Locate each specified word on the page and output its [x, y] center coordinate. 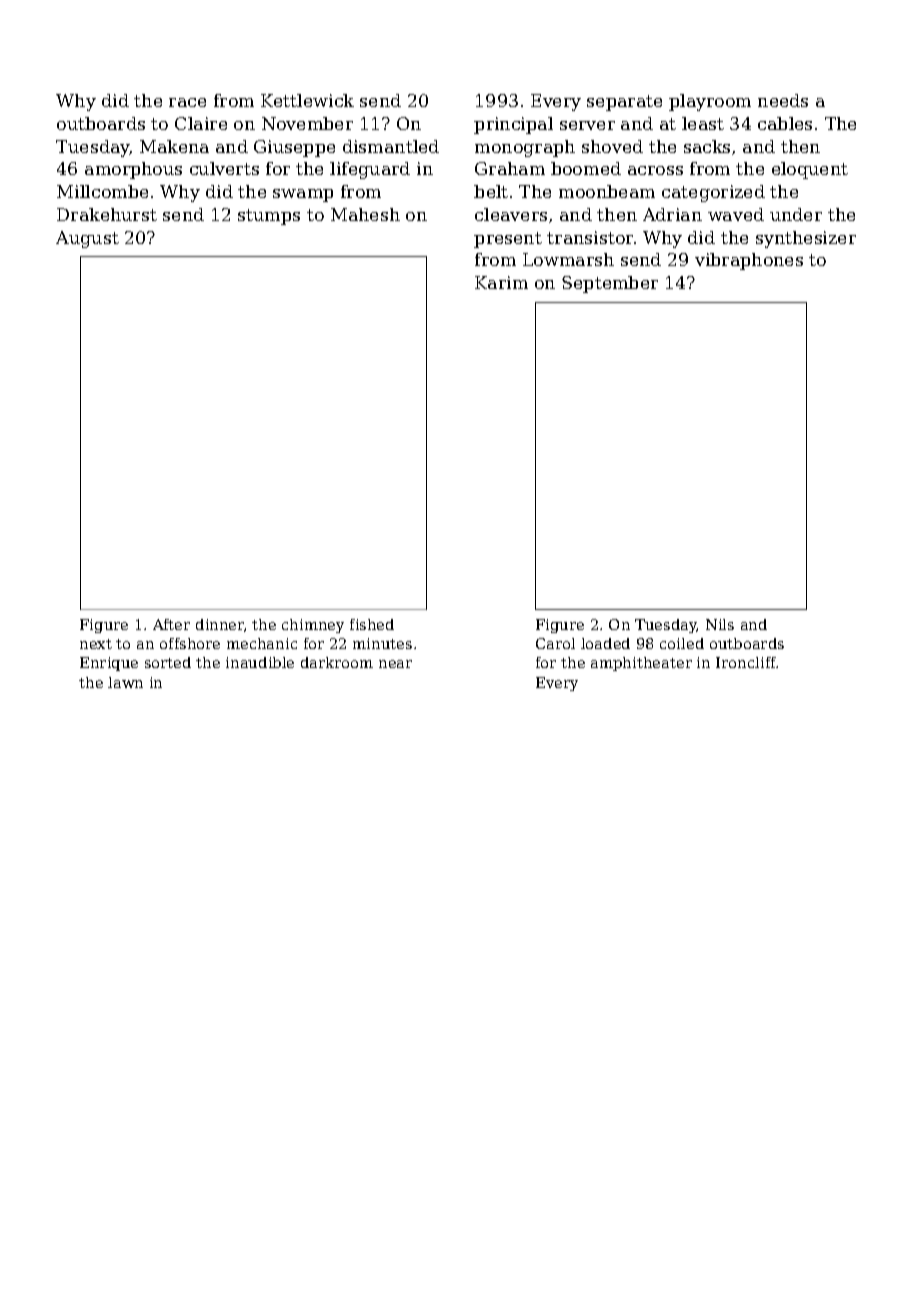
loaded [605, 643]
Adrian [672, 214]
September [610, 284]
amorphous [133, 170]
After [171, 624]
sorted [168, 662]
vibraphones [749, 261]
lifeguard [370, 170]
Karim [501, 282]
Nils [720, 624]
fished [372, 624]
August [87, 239]
